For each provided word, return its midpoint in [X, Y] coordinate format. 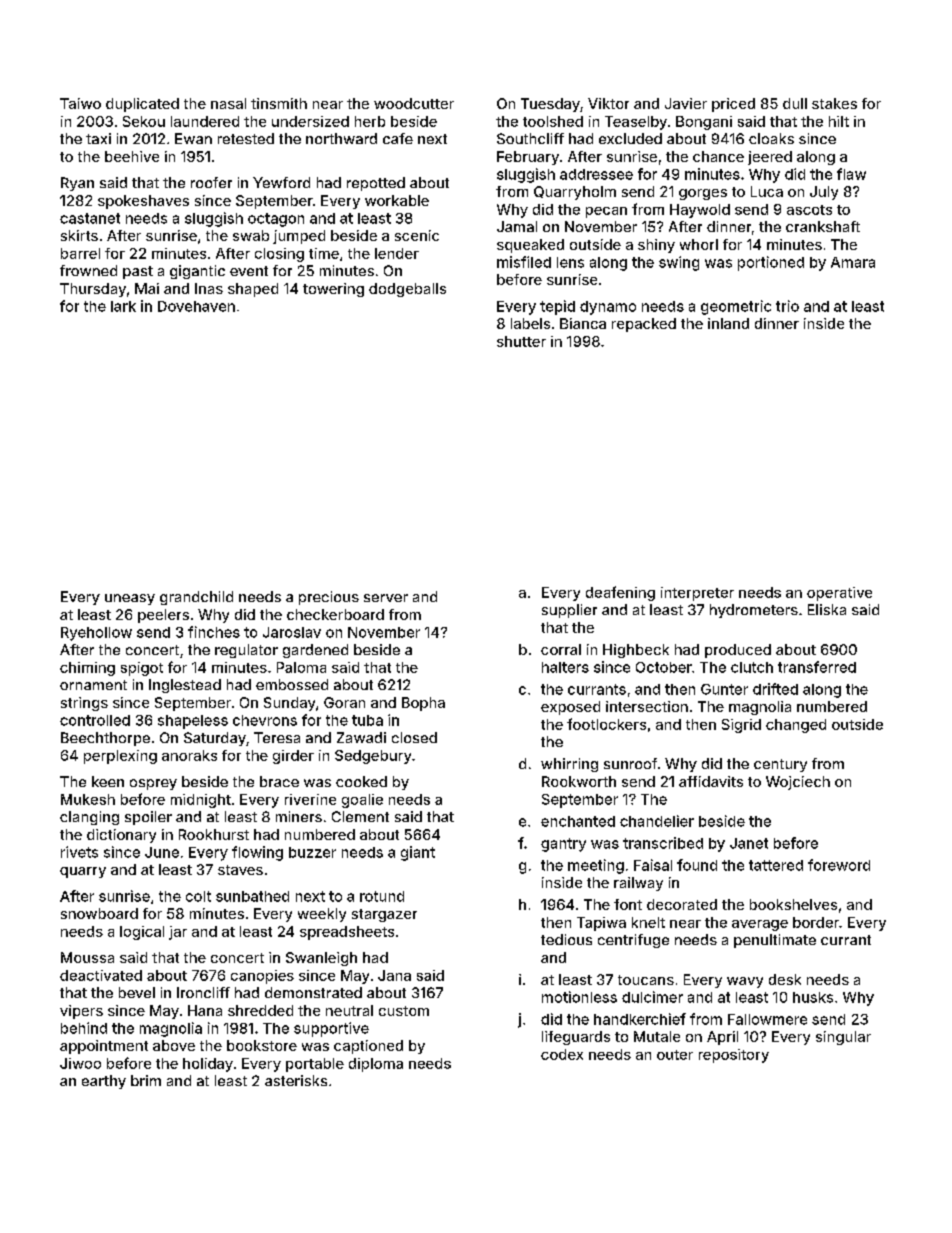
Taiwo [80, 103]
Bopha [423, 704]
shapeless [193, 722]
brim [146, 1080]
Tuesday [550, 105]
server [386, 598]
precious [329, 598]
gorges [703, 194]
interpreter [697, 594]
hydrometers [754, 611]
